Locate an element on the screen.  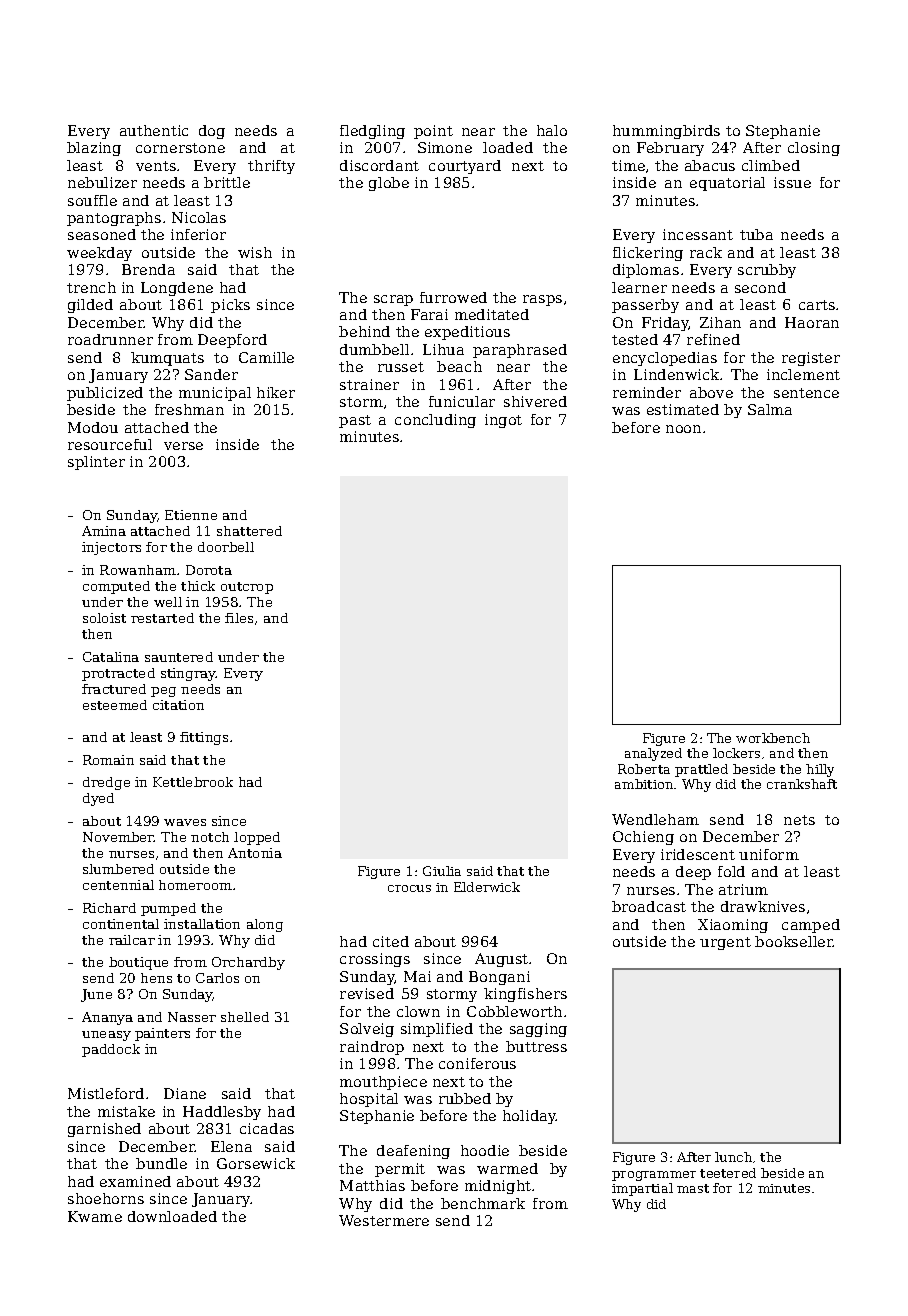
hens is located at coordinates (156, 978).
